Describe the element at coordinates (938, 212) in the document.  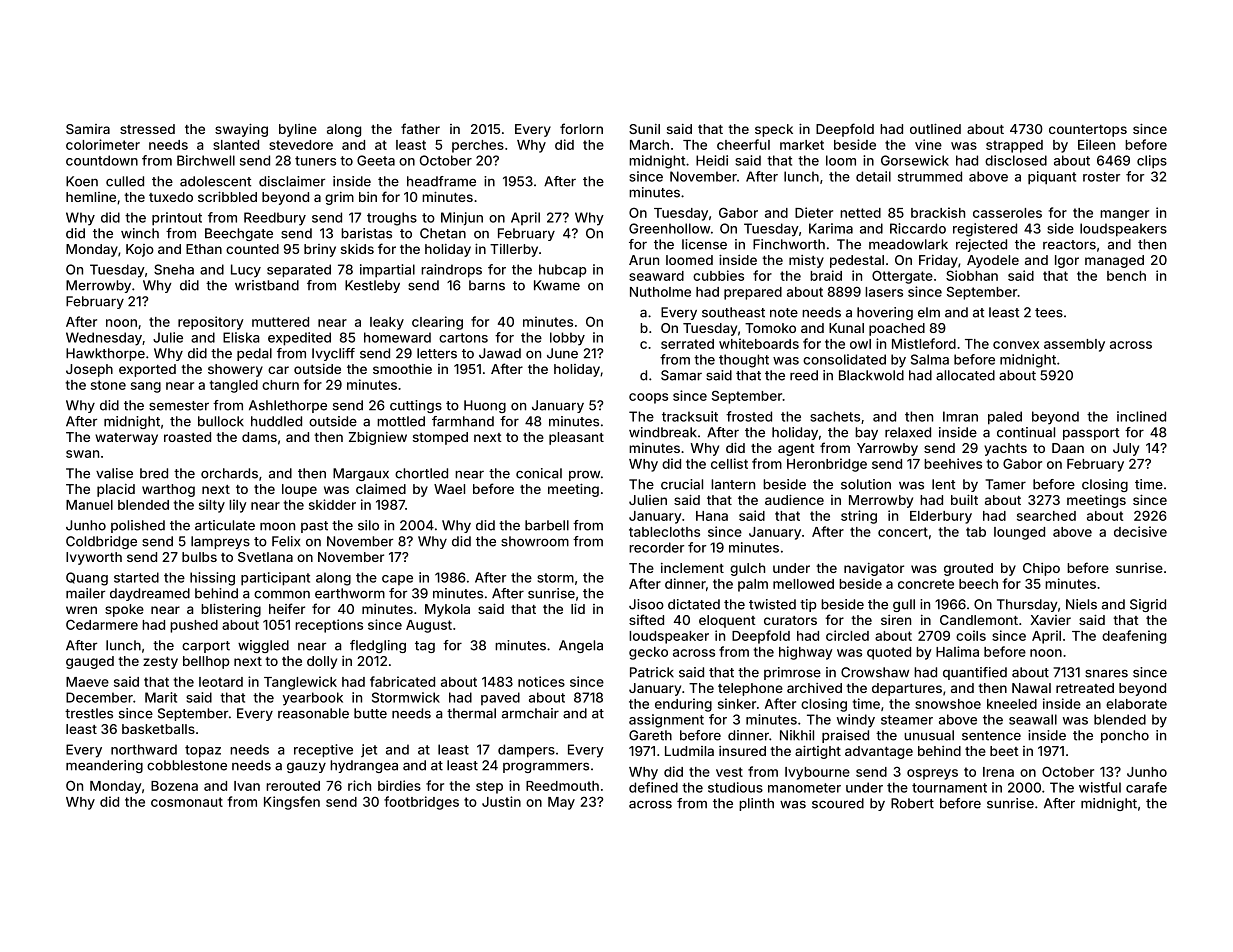
I see `brackish` at that location.
